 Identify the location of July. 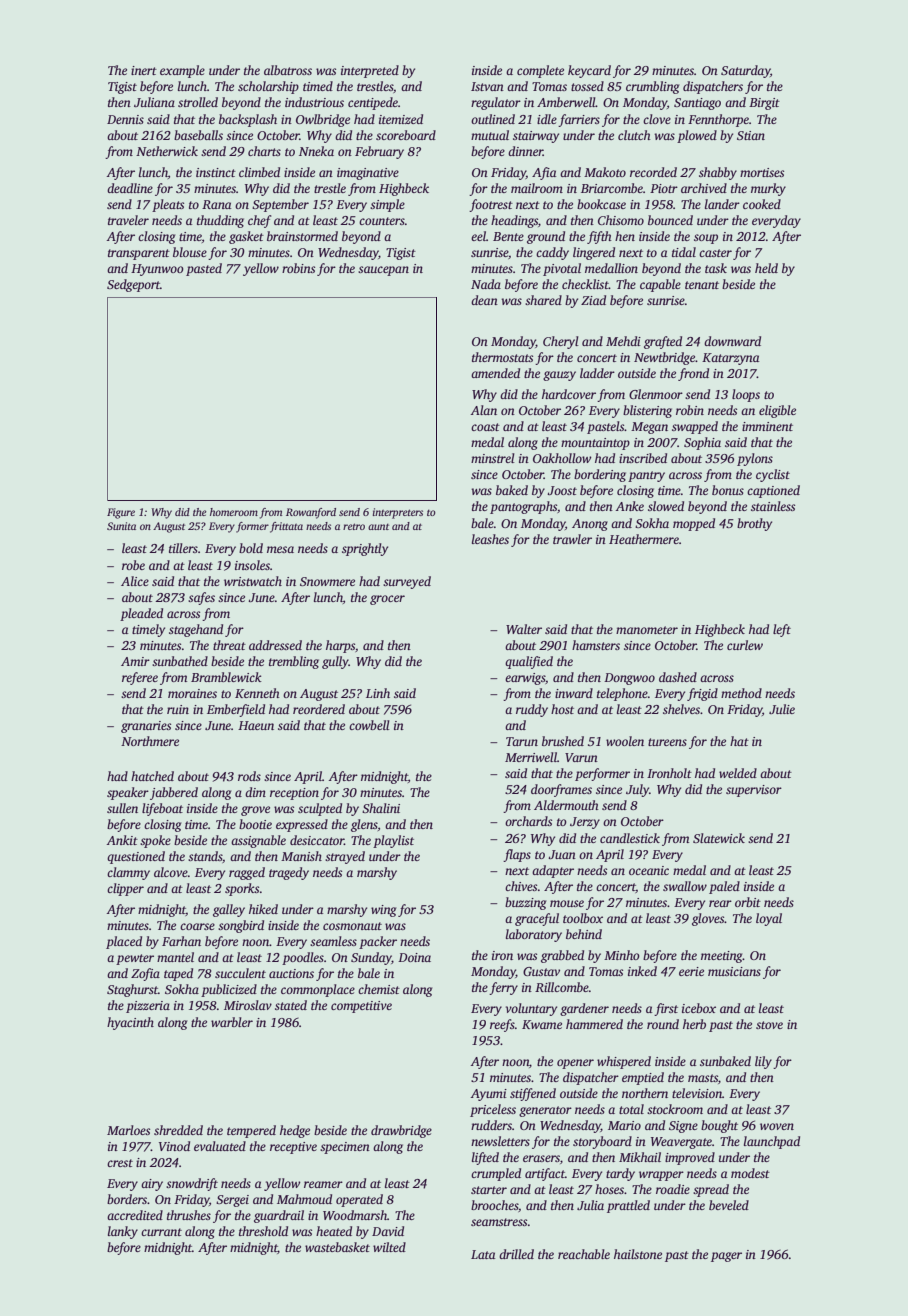
(637, 790).
